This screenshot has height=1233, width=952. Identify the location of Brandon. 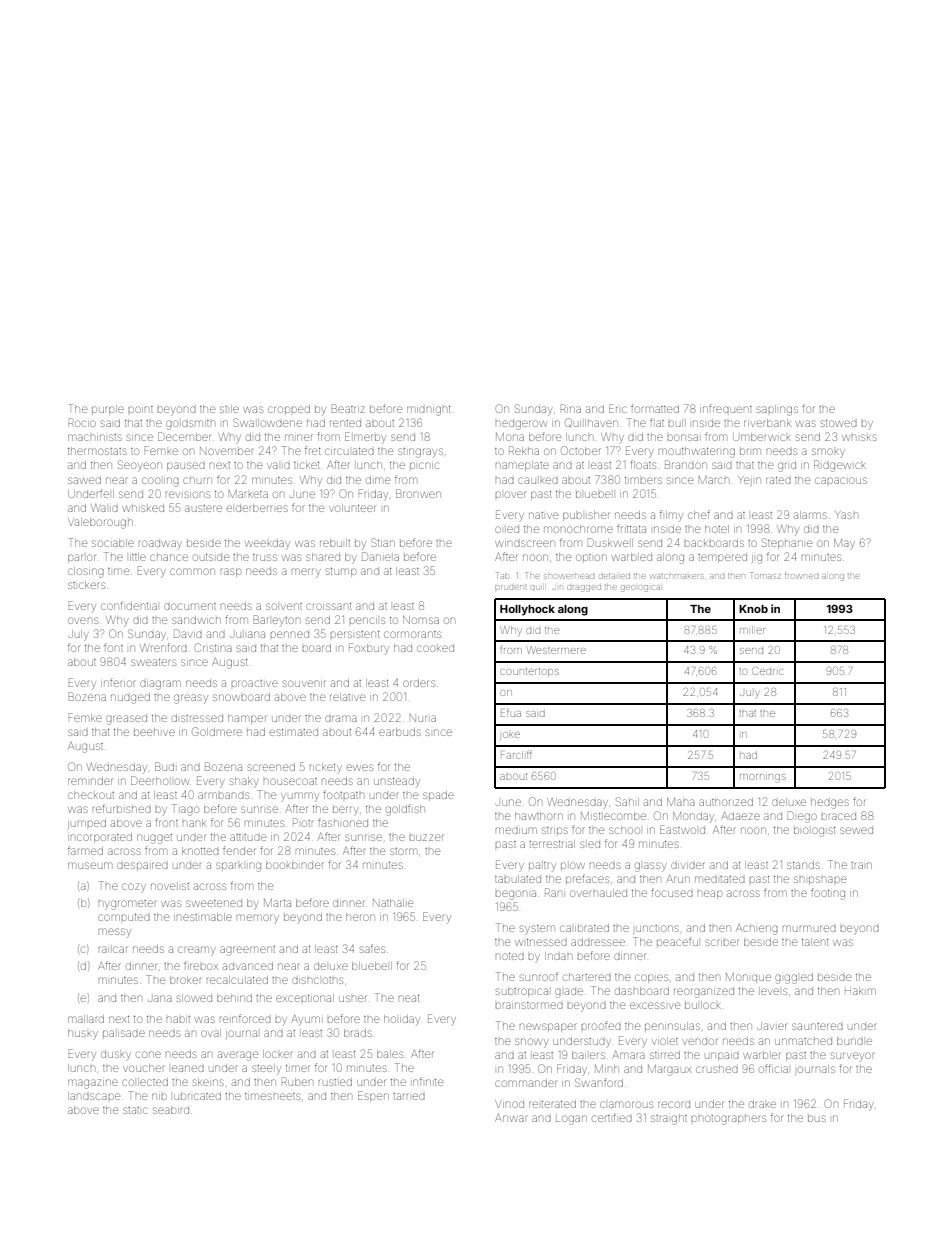
(686, 464).
